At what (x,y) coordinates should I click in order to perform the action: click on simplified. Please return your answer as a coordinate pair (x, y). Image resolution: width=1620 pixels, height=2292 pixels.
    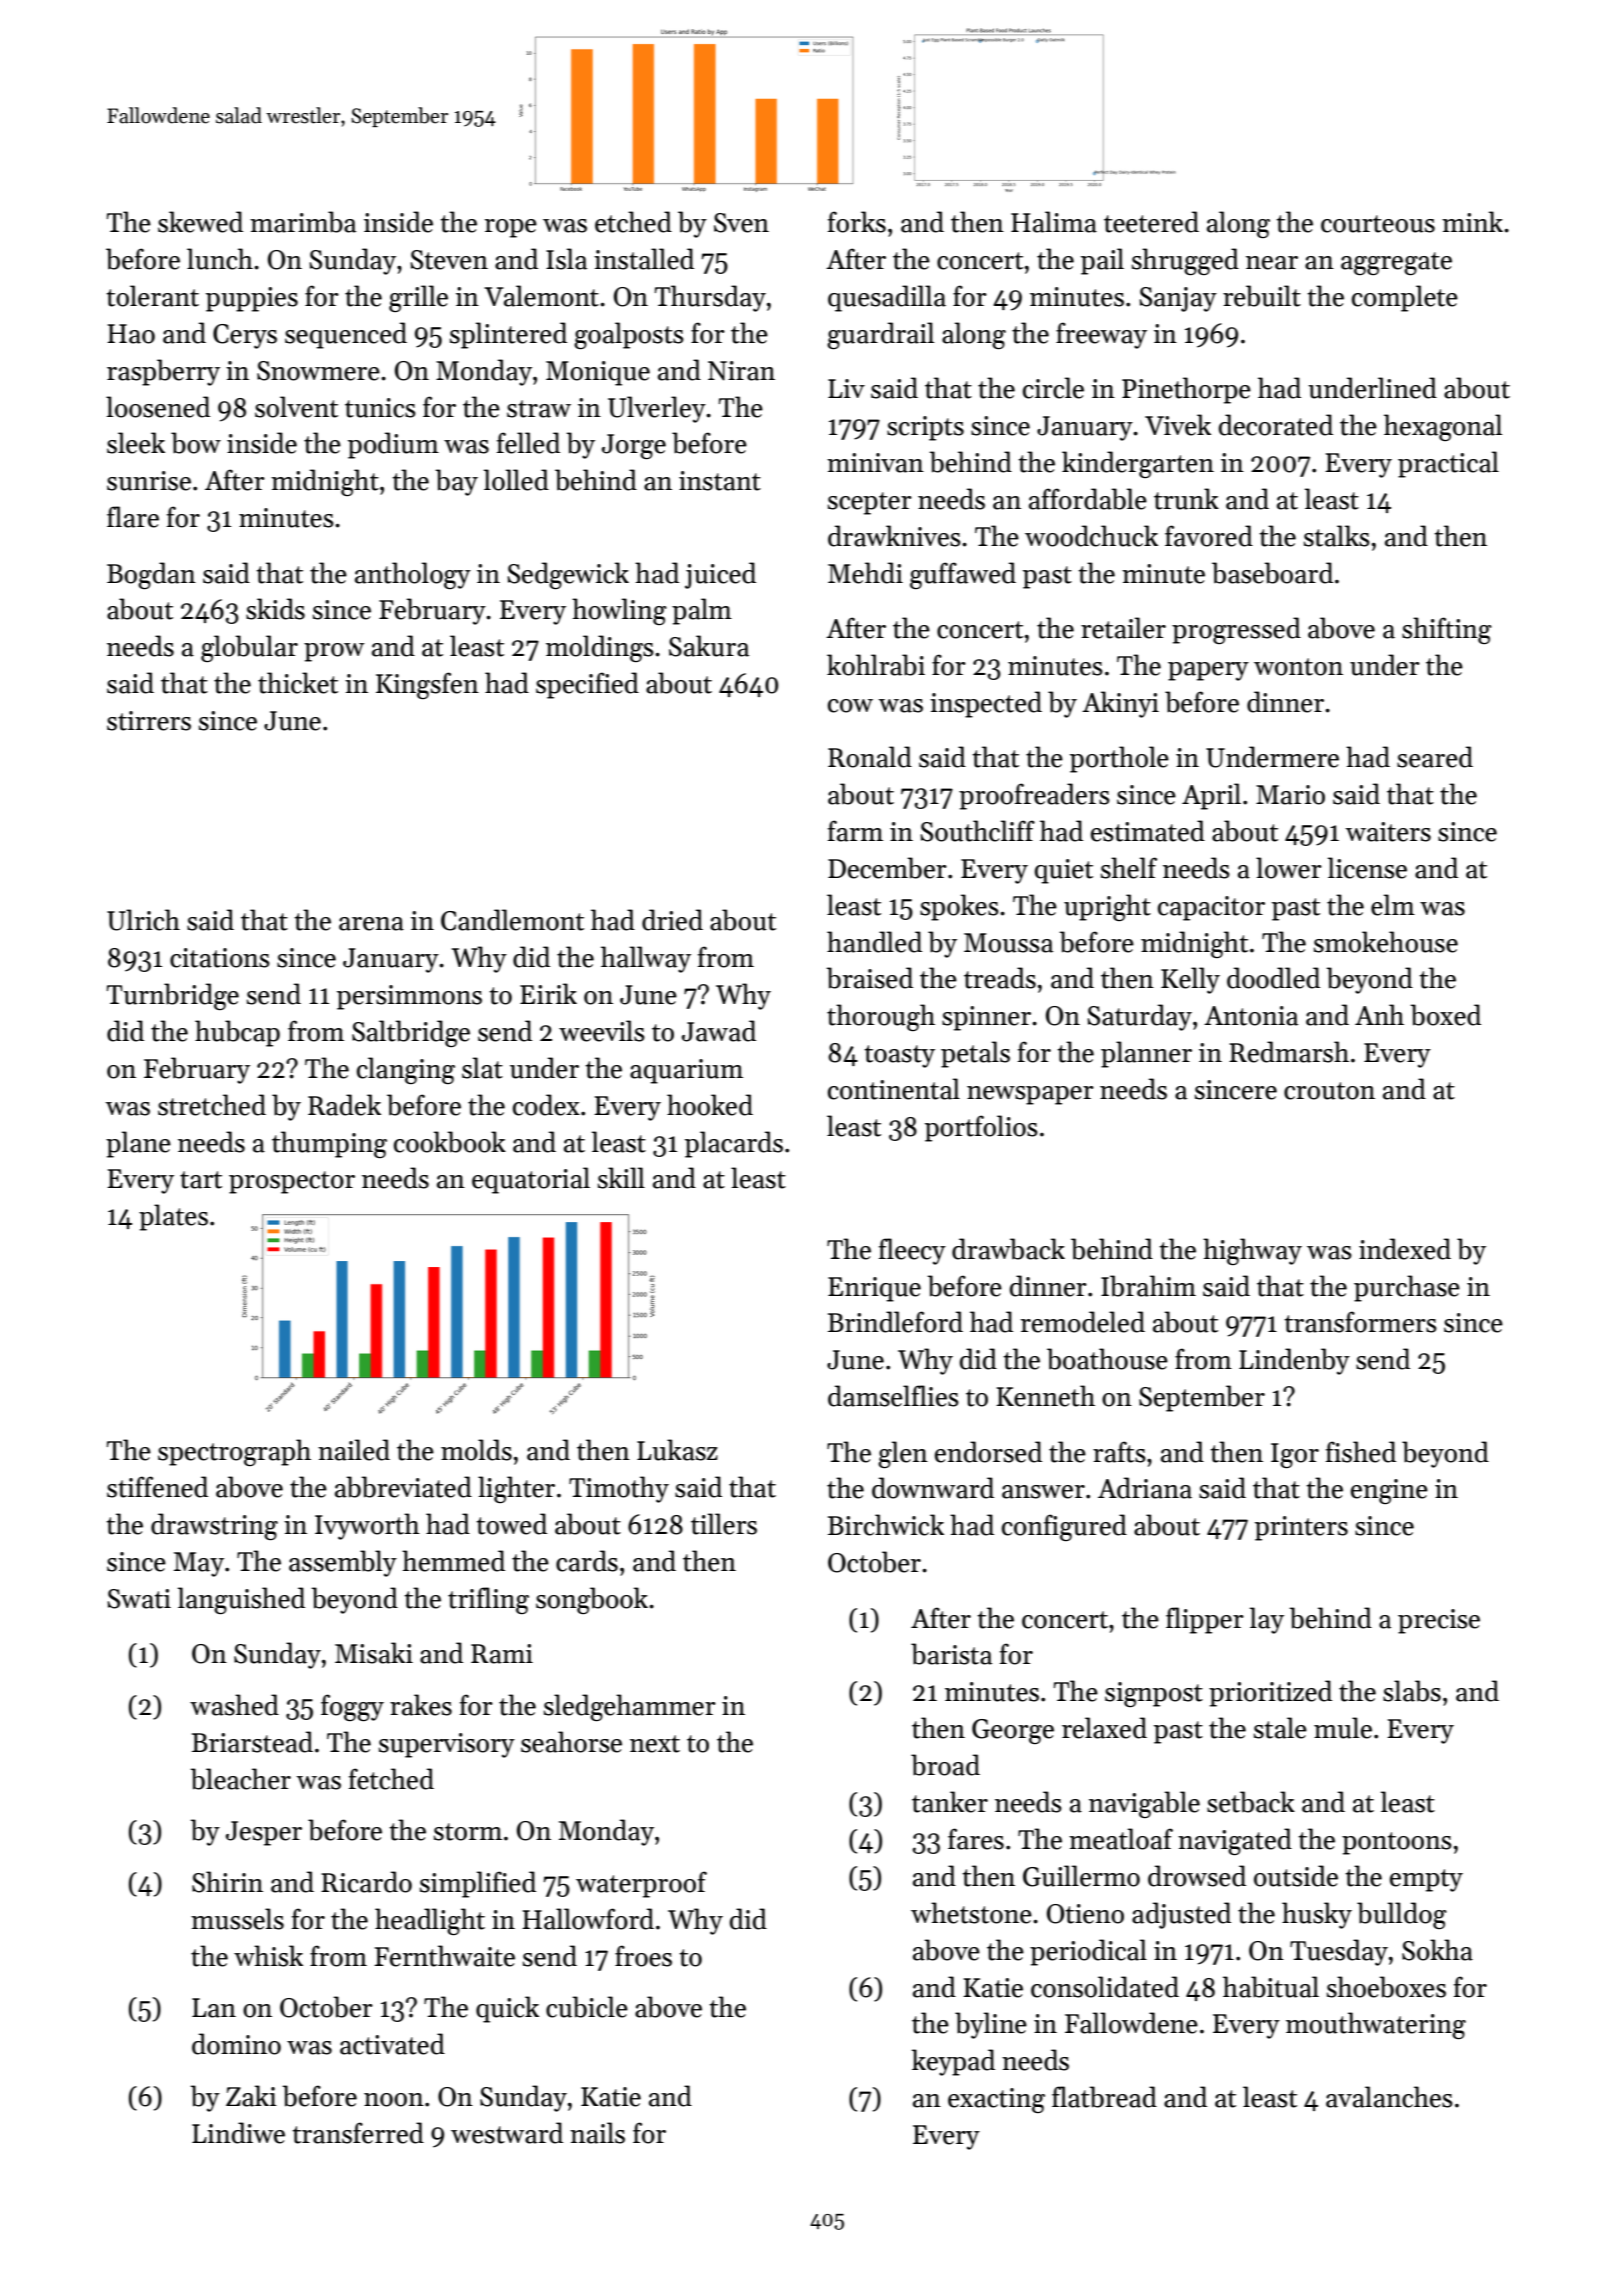
    Looking at the image, I should click on (478, 1884).
